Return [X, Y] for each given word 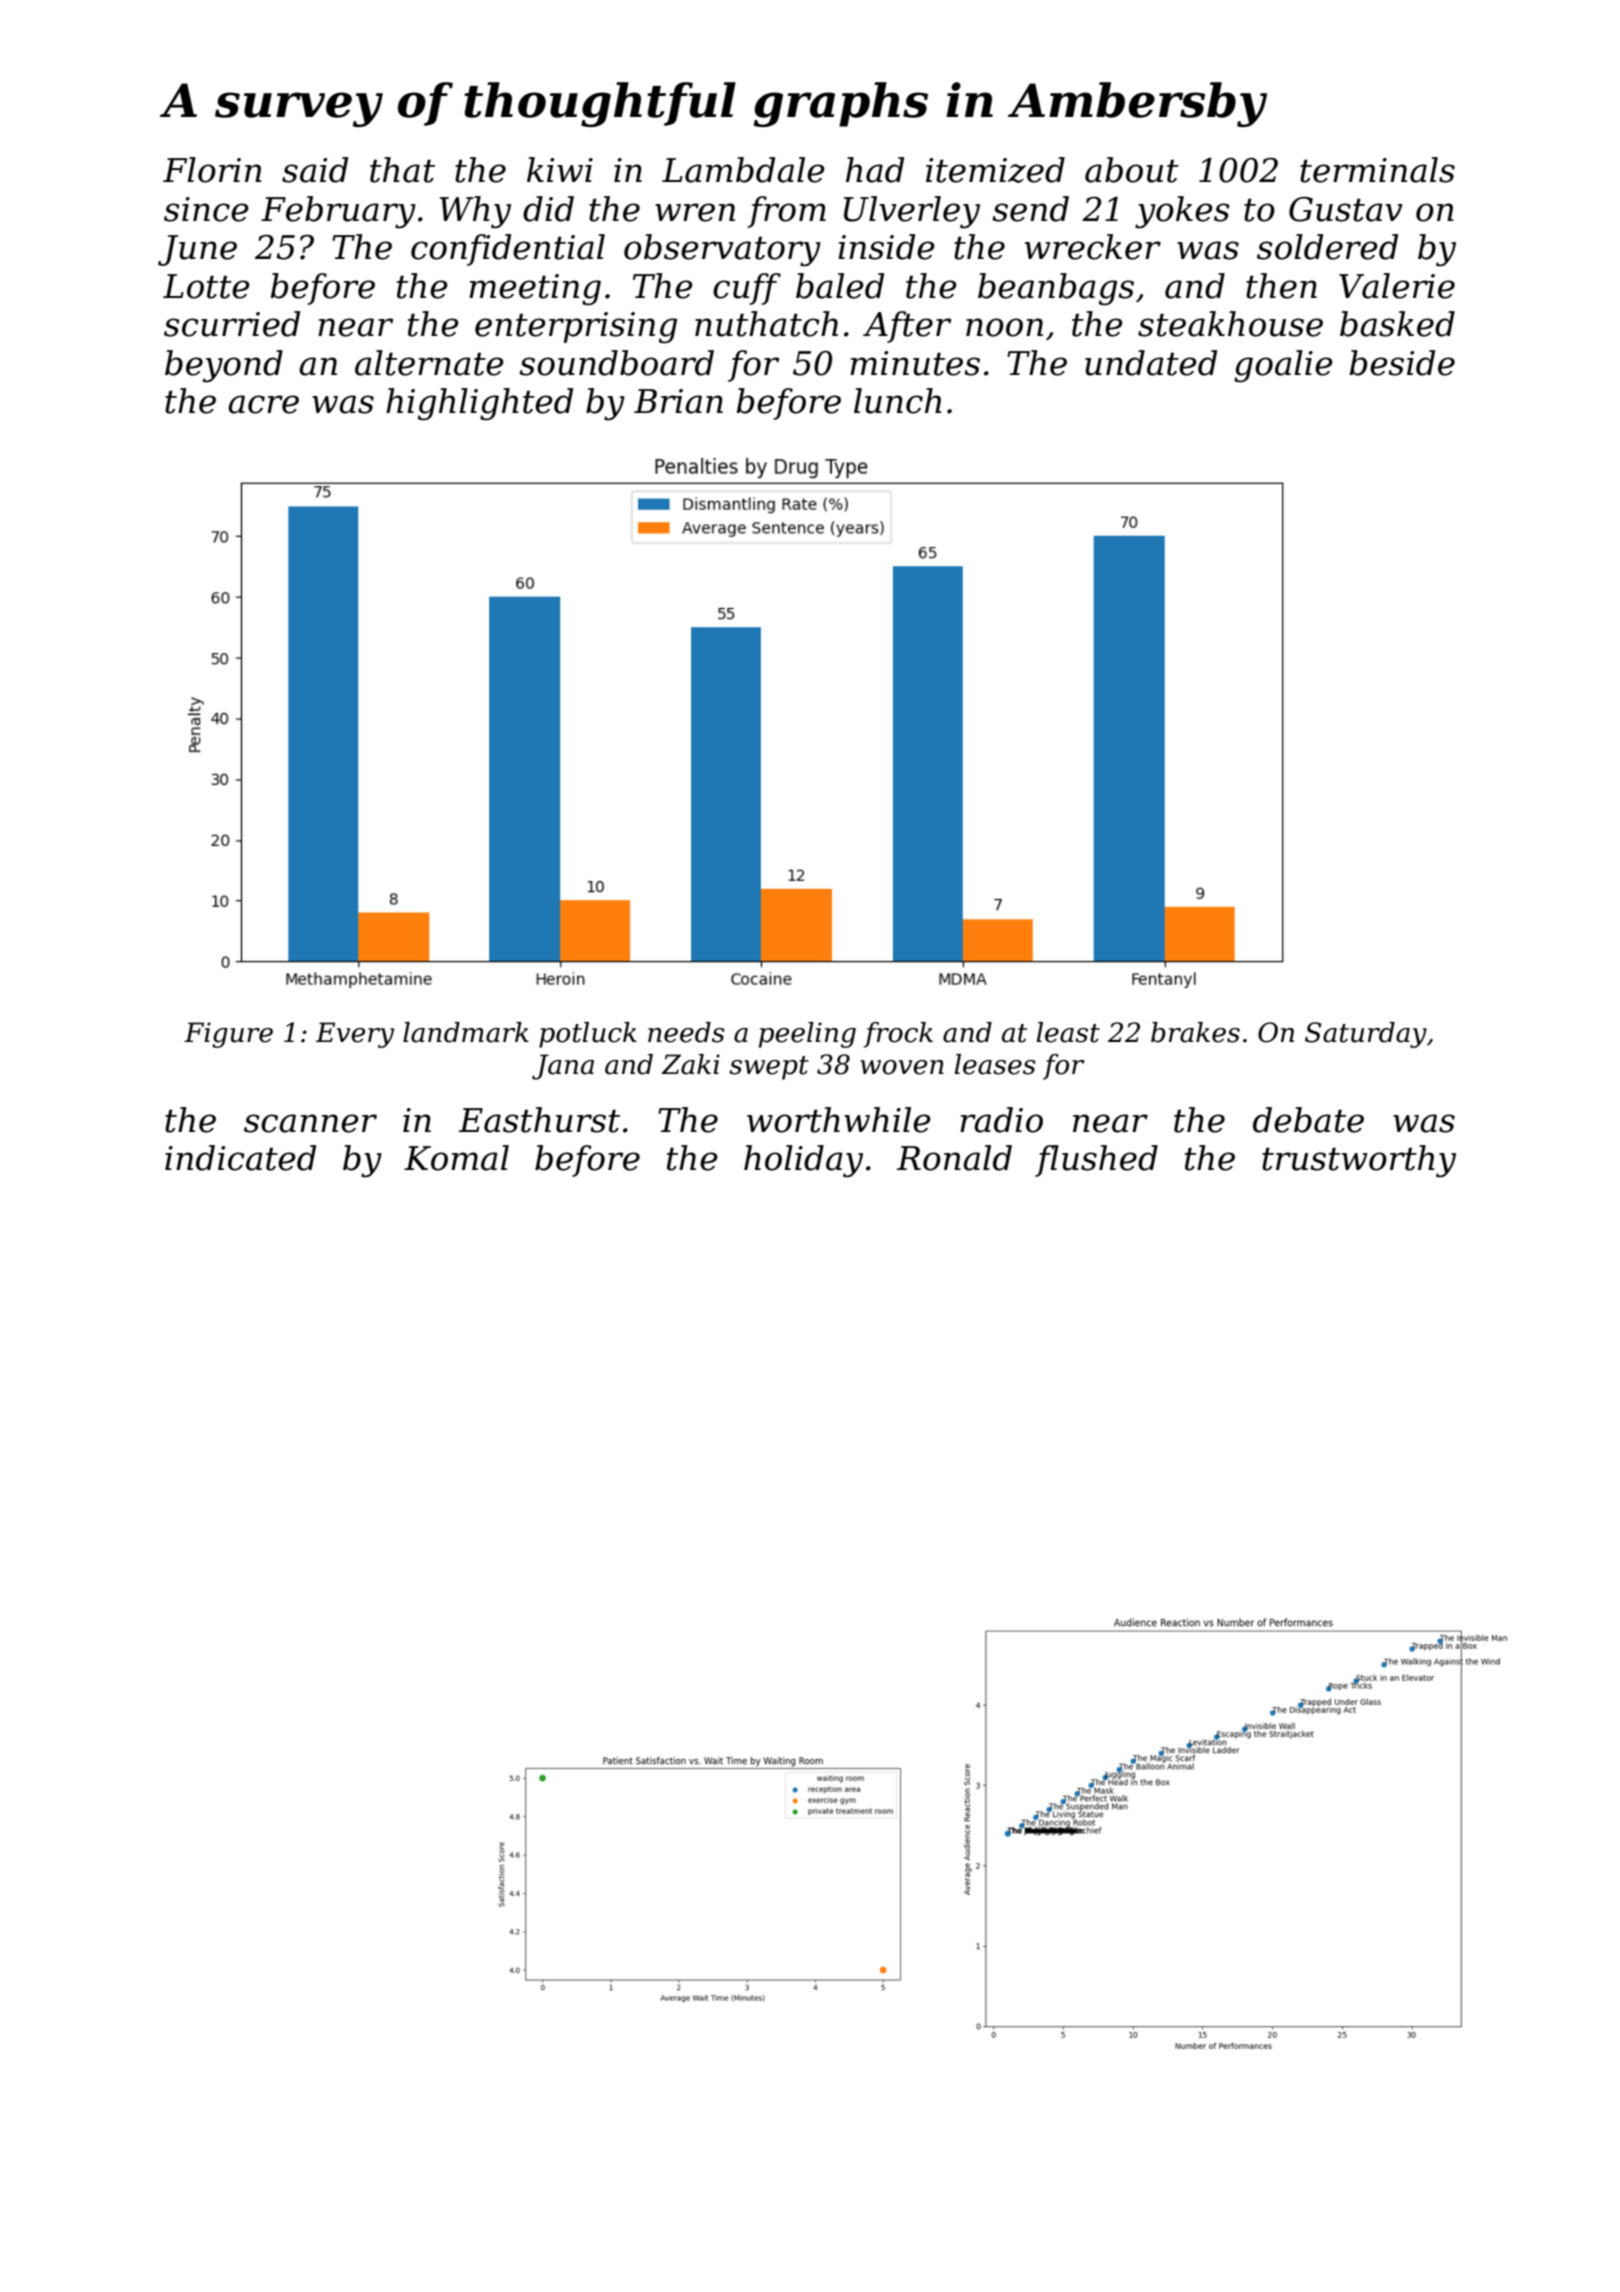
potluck [588, 1035]
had [875, 170]
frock [898, 1035]
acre [263, 404]
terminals [1377, 170]
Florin [212, 170]
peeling [807, 1035]
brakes [1195, 1032]
